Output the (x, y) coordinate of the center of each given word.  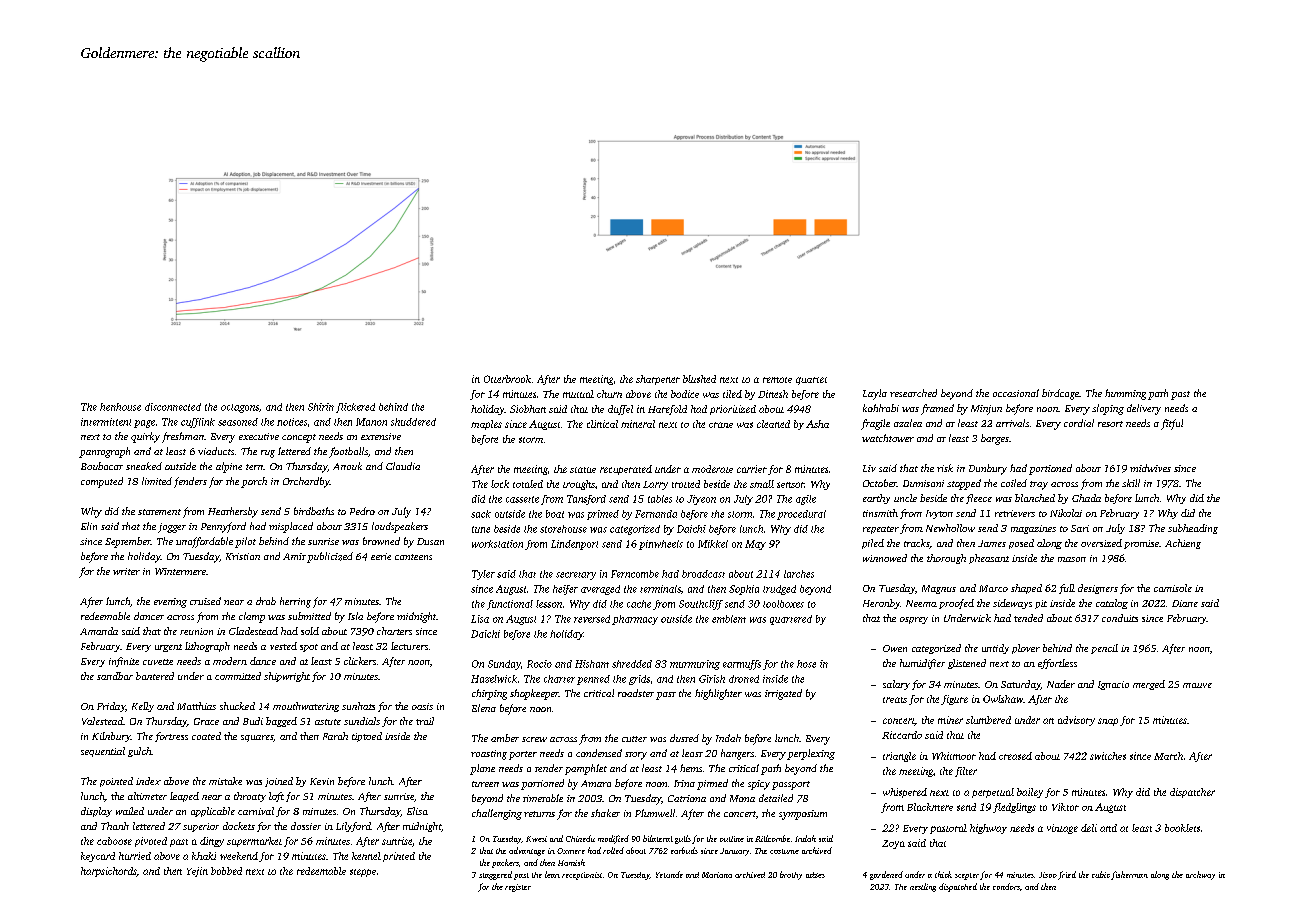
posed (1021, 544)
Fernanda (656, 514)
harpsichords (109, 872)
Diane (1185, 603)
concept (299, 438)
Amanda (99, 631)
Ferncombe (635, 574)
